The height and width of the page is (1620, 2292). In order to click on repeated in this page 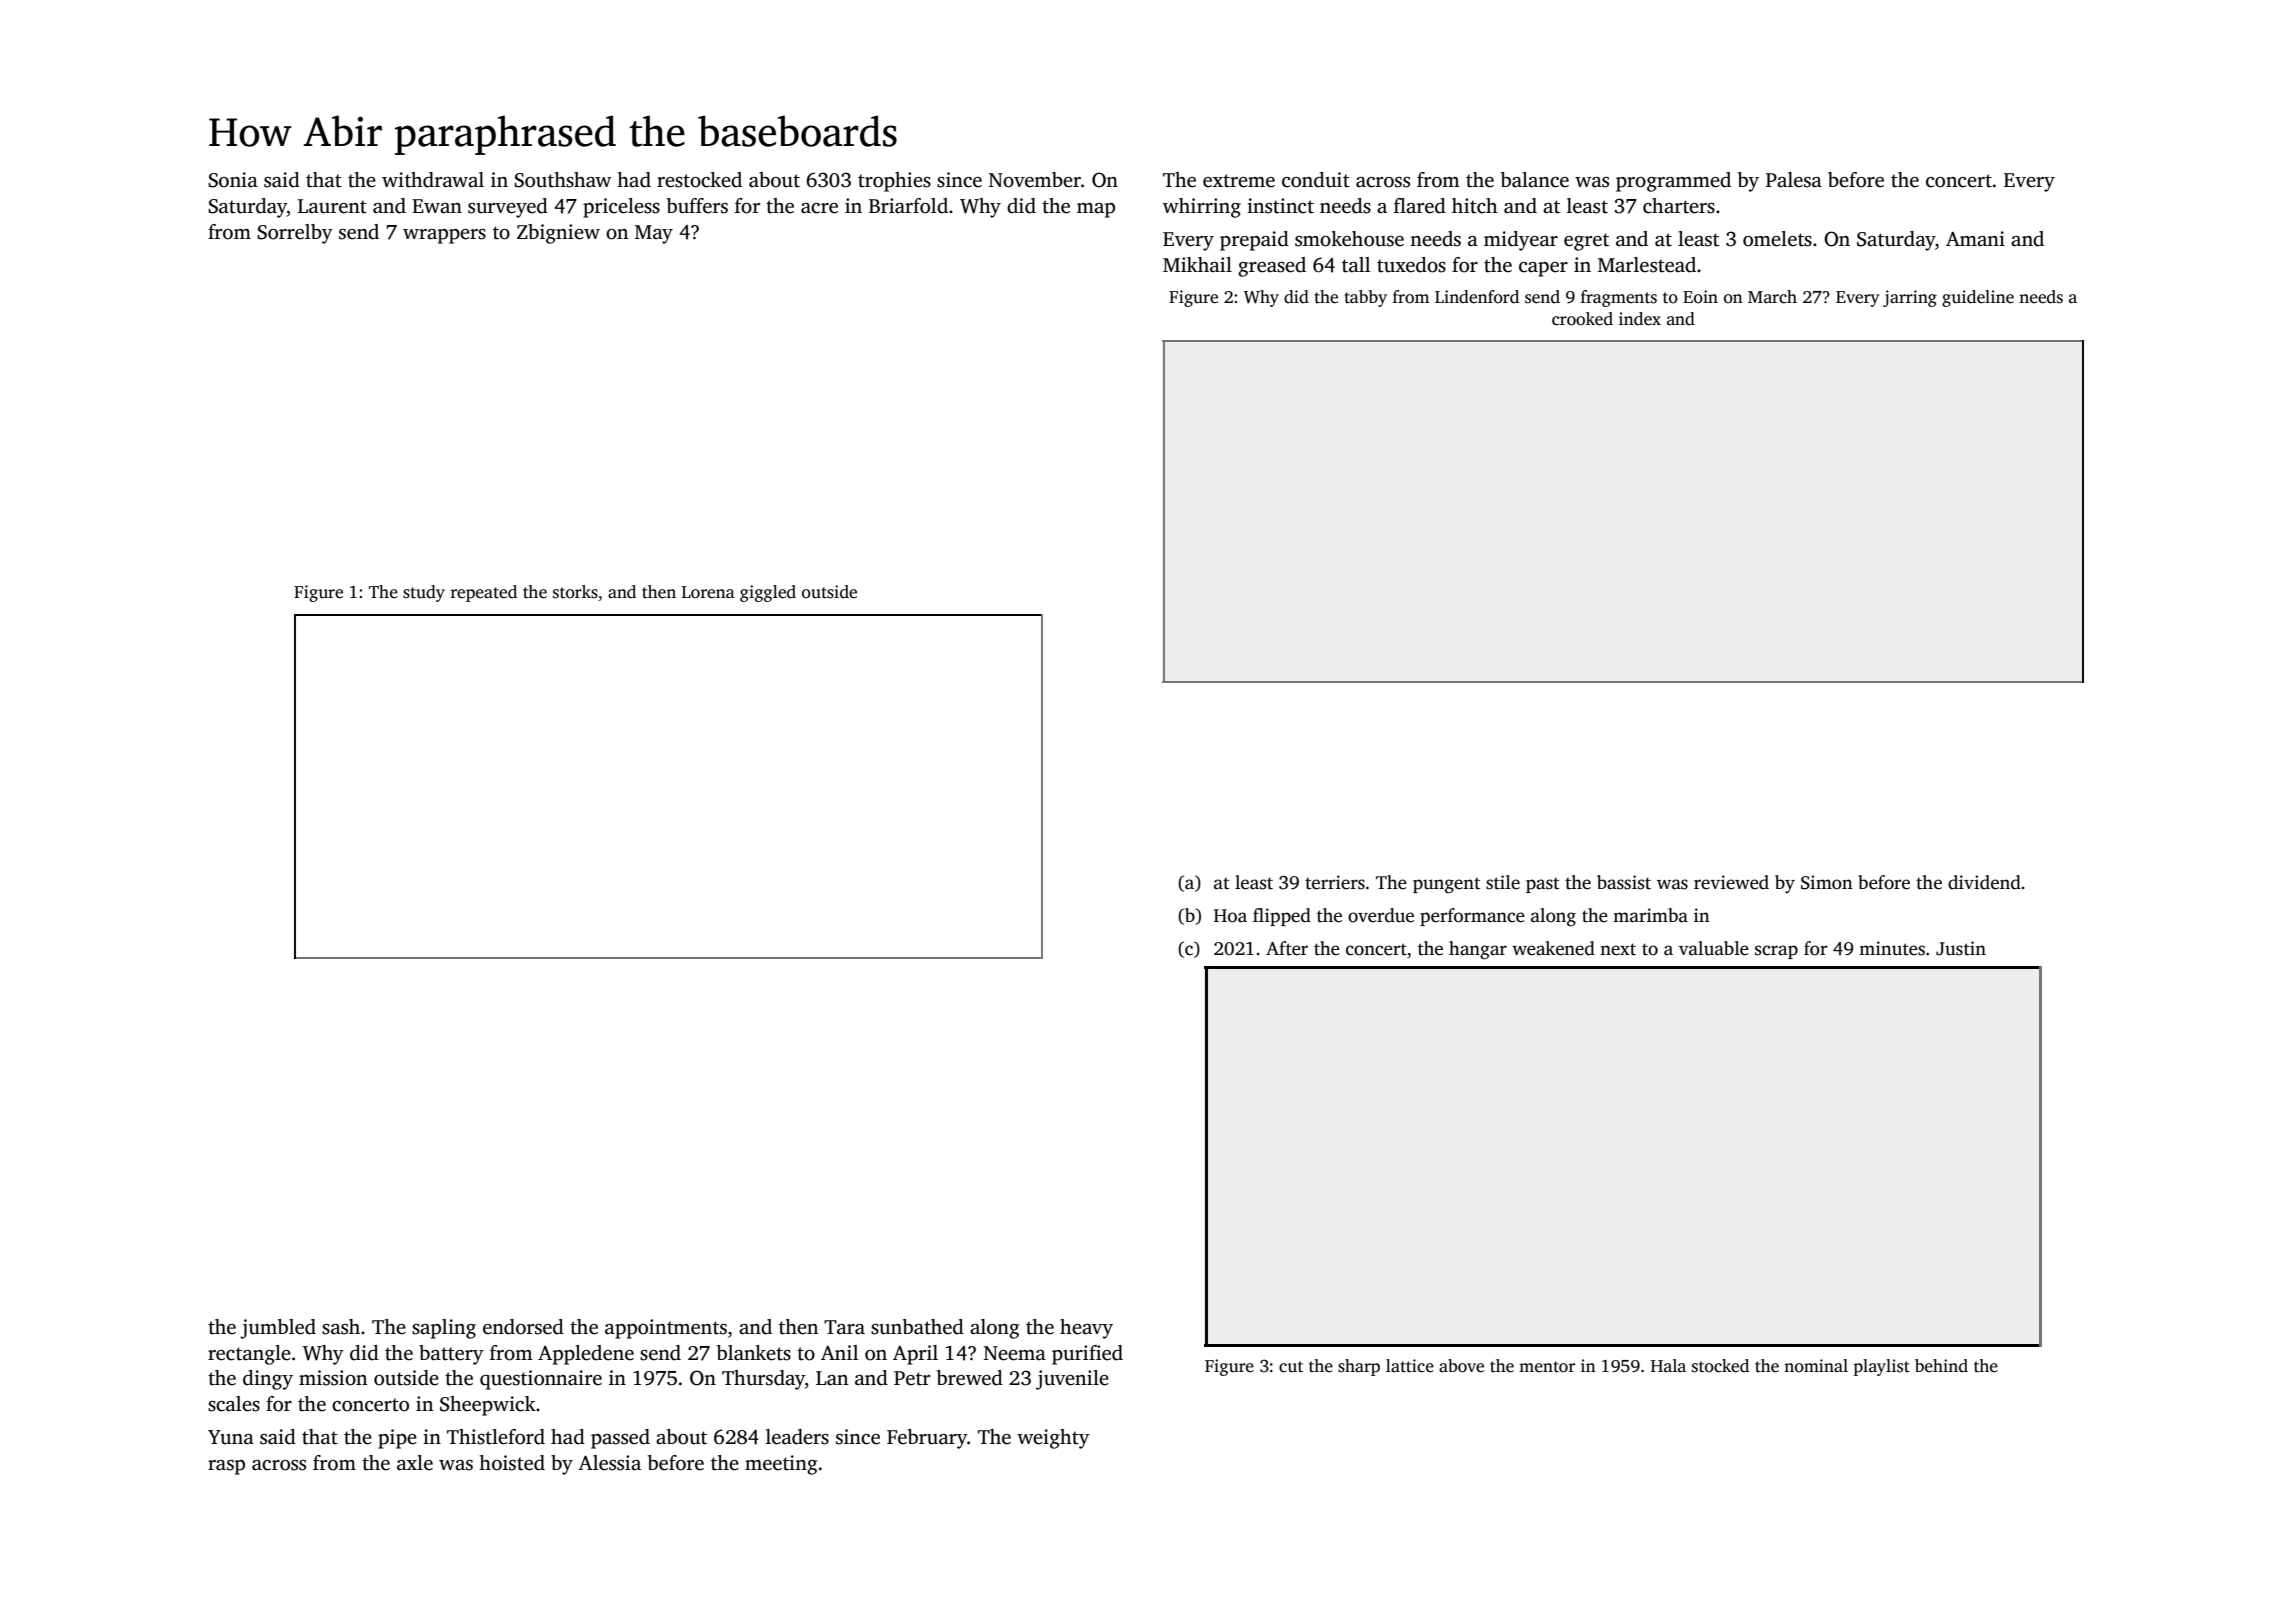, I will do `click(484, 593)`.
